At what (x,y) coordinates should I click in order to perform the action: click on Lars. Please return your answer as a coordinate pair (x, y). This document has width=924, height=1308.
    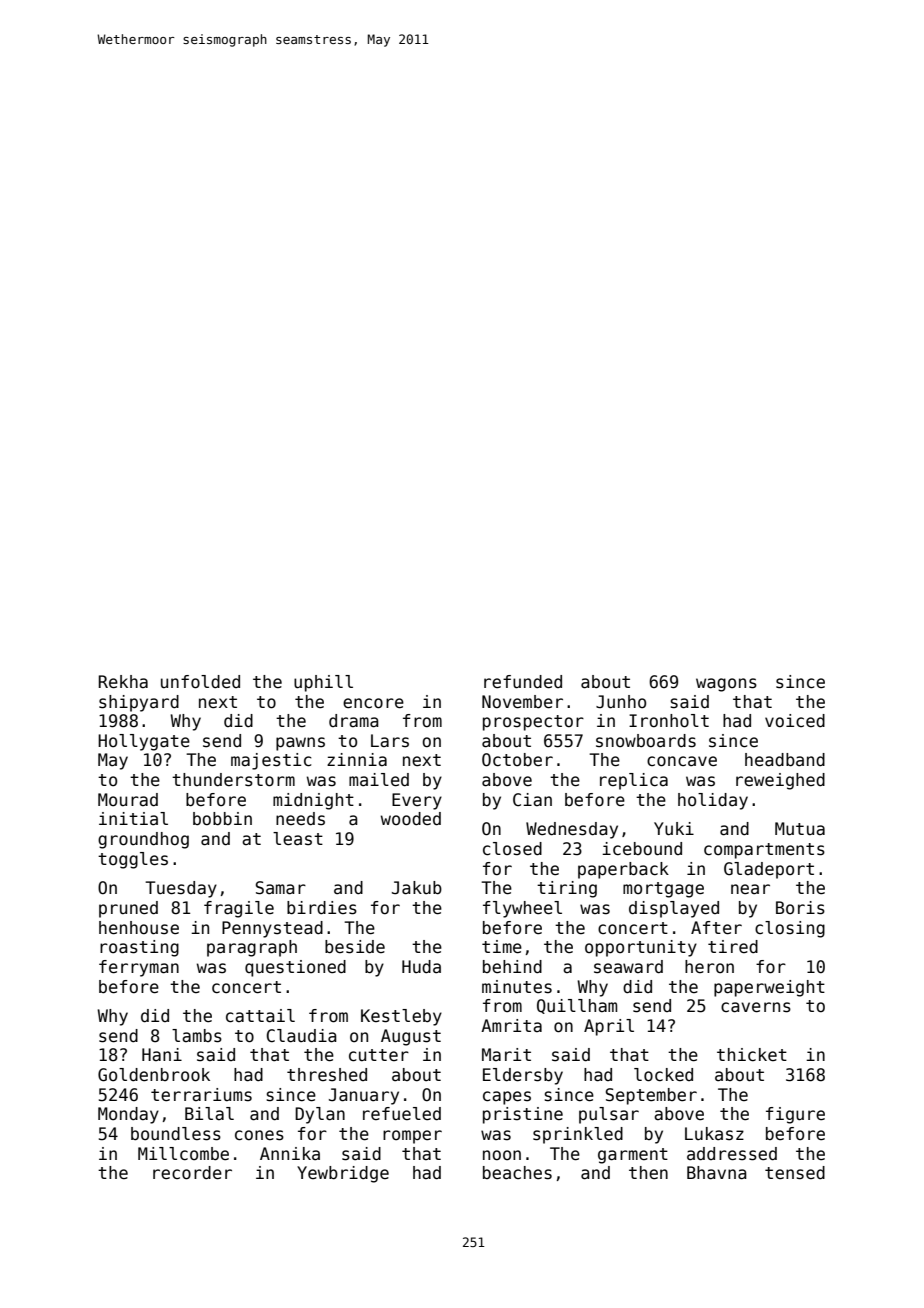
    Looking at the image, I should click on (390, 741).
